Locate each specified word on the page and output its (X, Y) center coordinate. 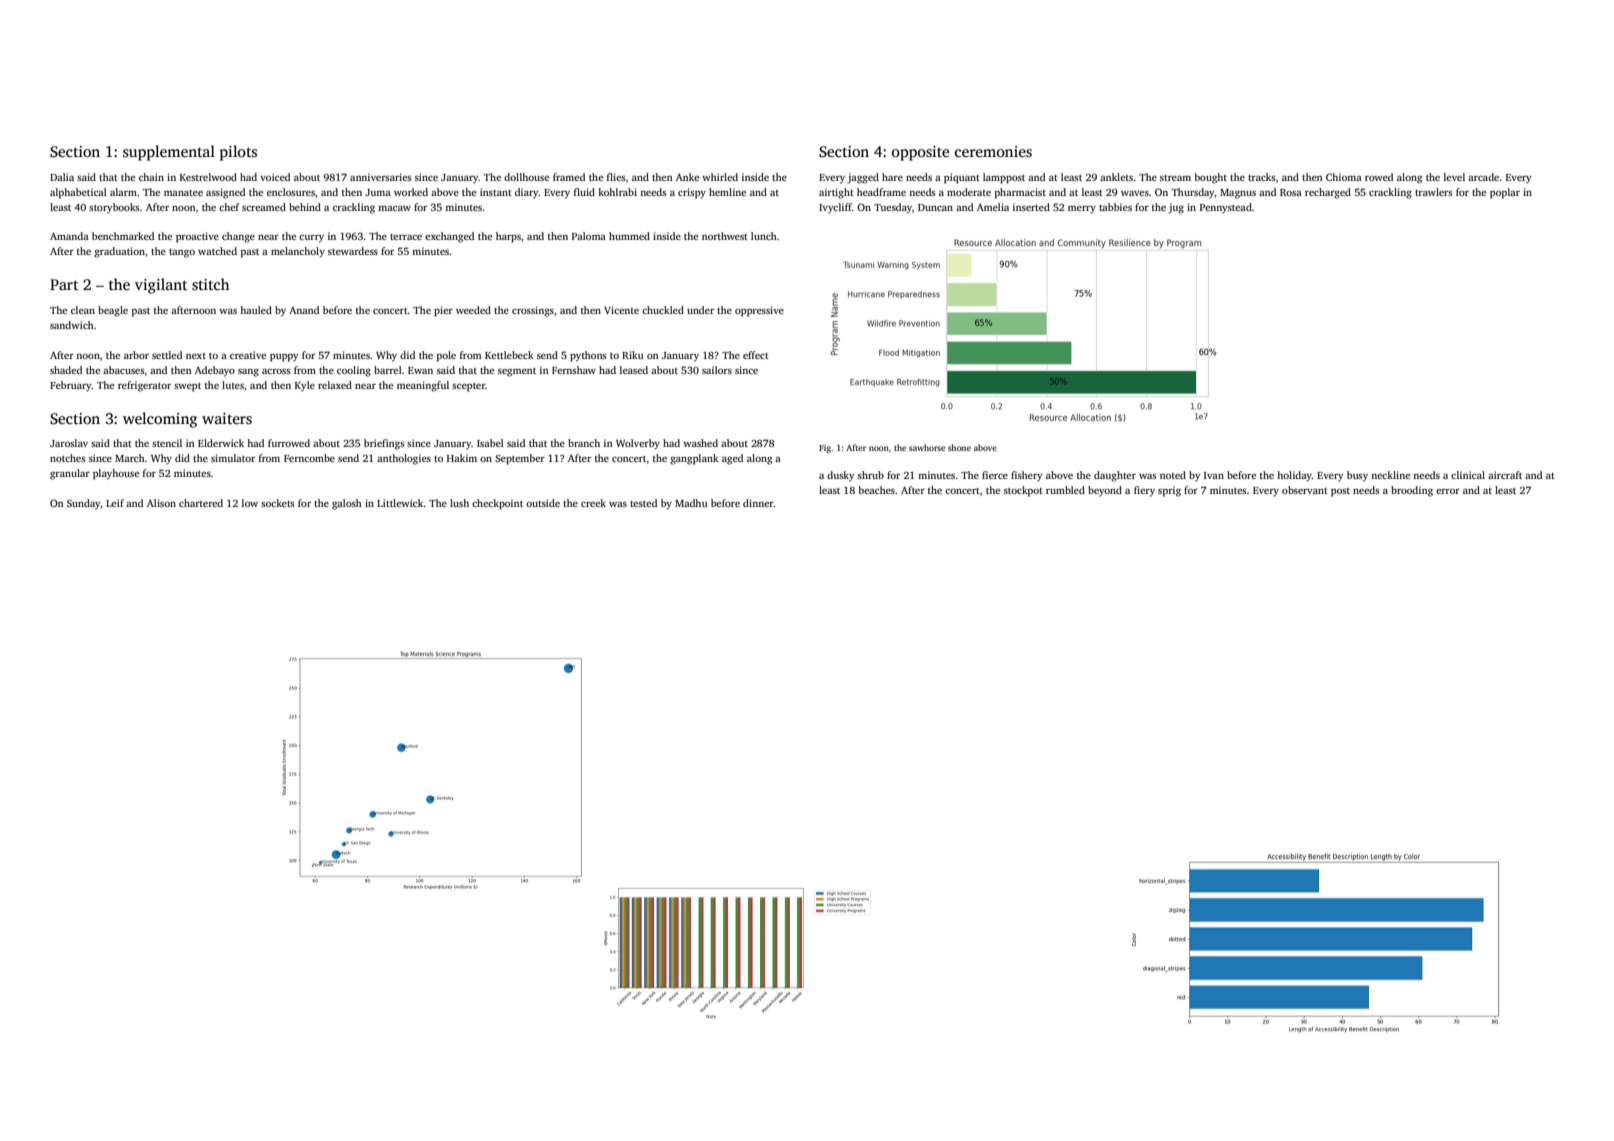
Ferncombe (309, 458)
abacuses (123, 370)
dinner (758, 503)
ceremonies (993, 152)
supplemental (169, 153)
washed (700, 443)
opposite (920, 153)
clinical (1468, 475)
